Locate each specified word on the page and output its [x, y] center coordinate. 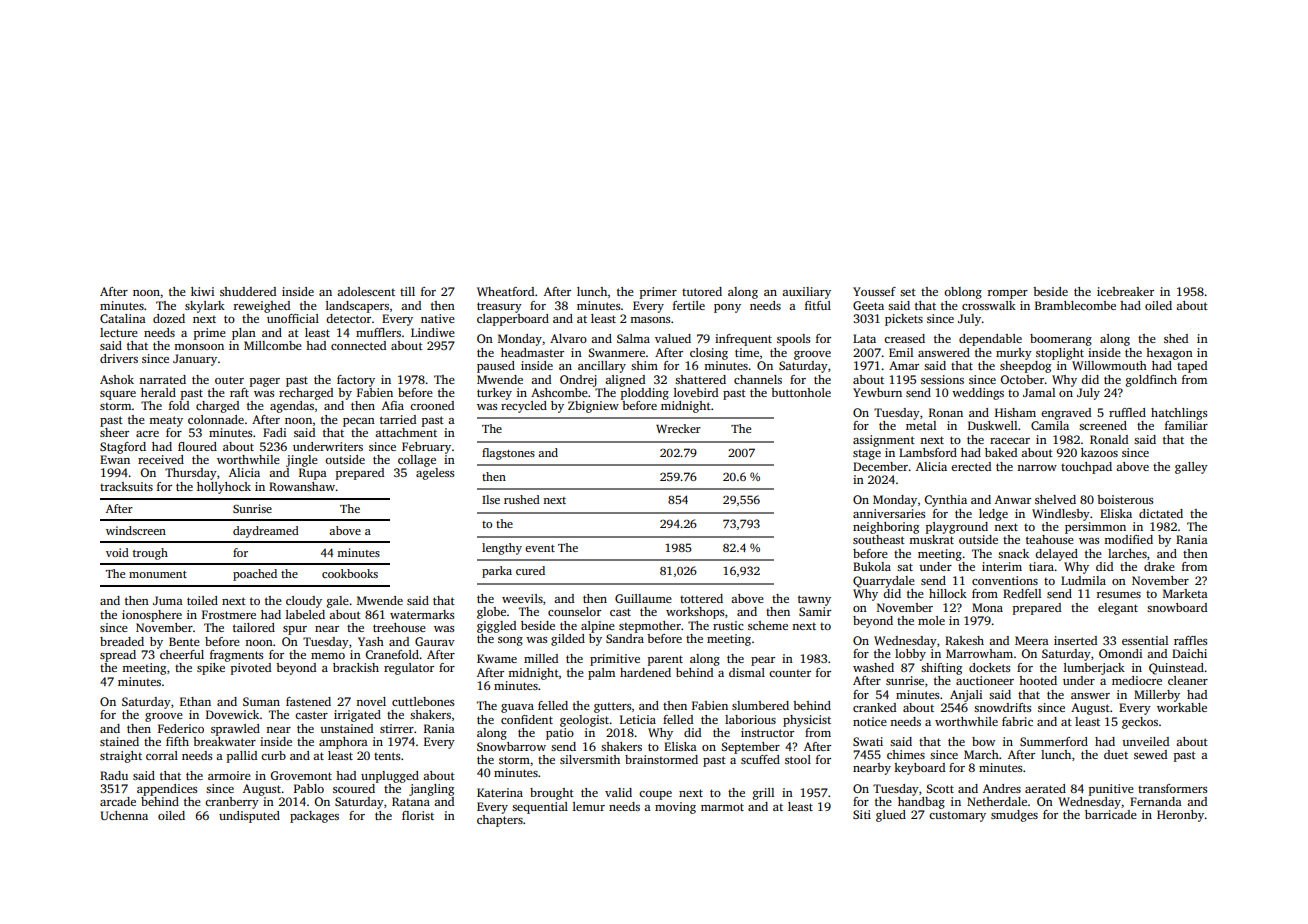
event [540, 548]
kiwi [202, 291]
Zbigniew [593, 407]
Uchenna [124, 815]
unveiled [1145, 741]
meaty [166, 421]
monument [158, 574]
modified [1128, 539]
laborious [750, 719]
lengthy [502, 549]
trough [150, 554]
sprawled [235, 730]
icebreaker [1125, 291]
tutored [702, 291]
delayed [1056, 555]
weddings [978, 394]
